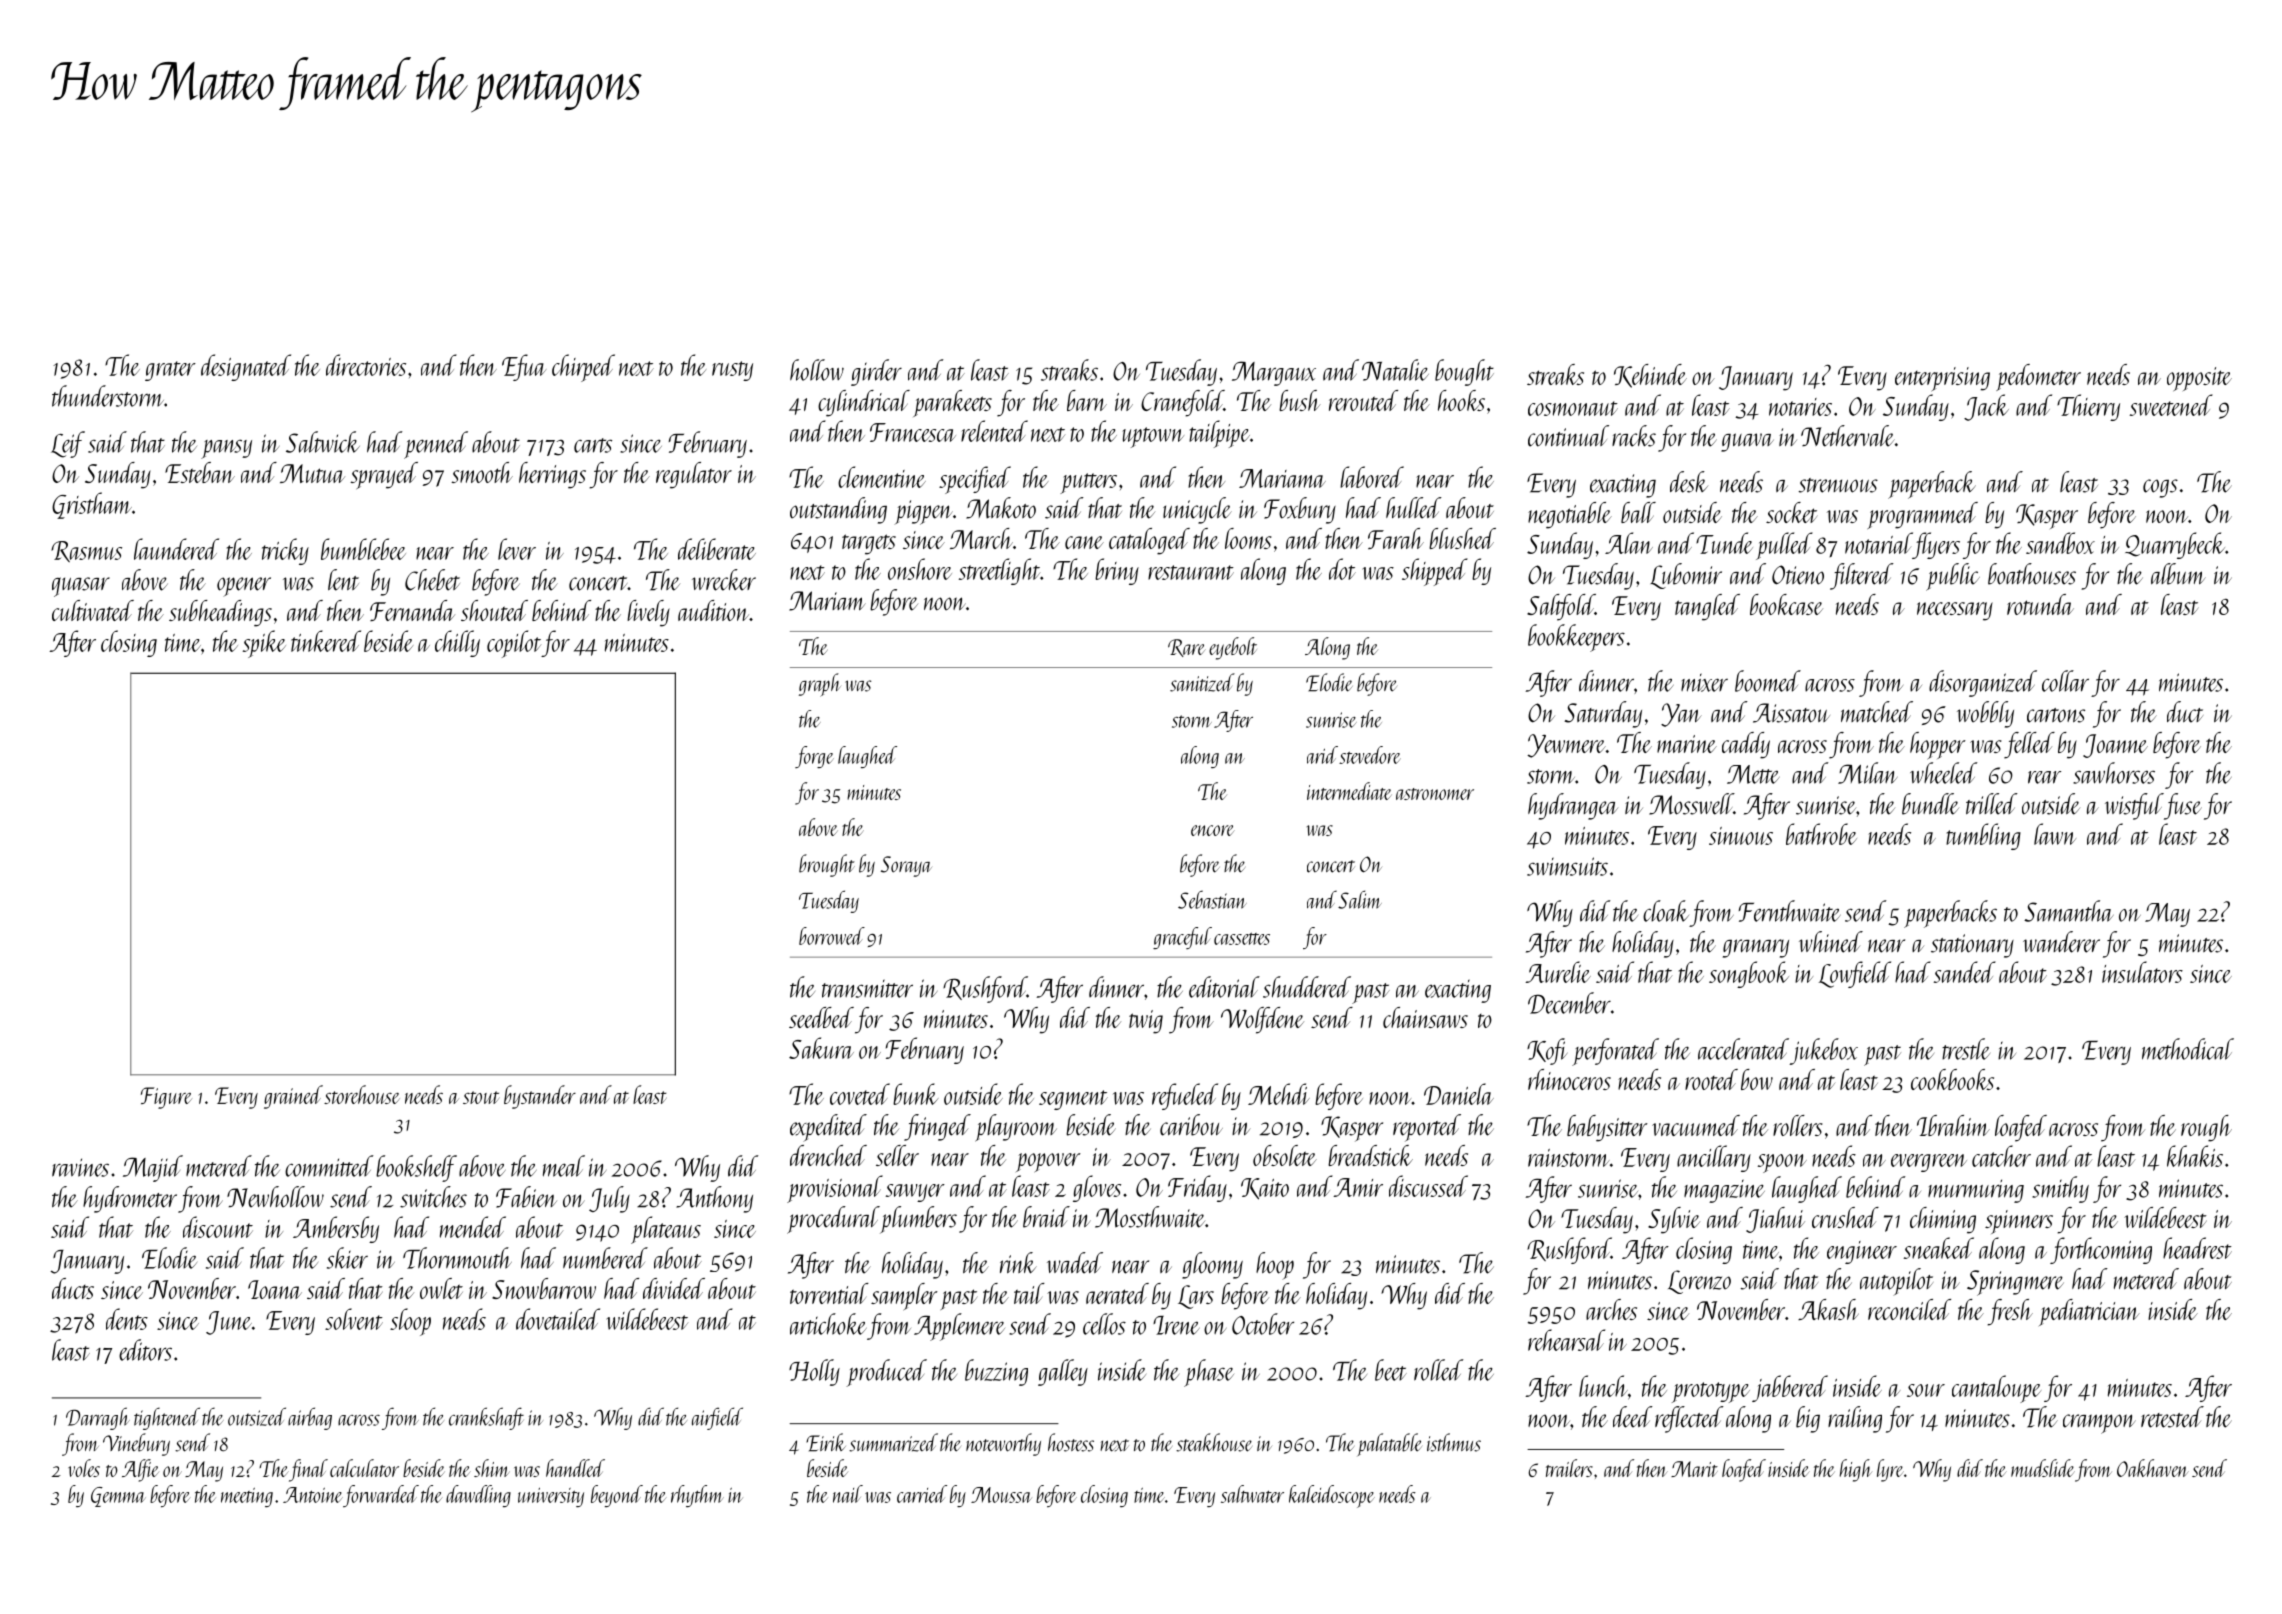  Describe the element at coordinates (98, 1418) in the screenshot. I see `Darragh` at that location.
